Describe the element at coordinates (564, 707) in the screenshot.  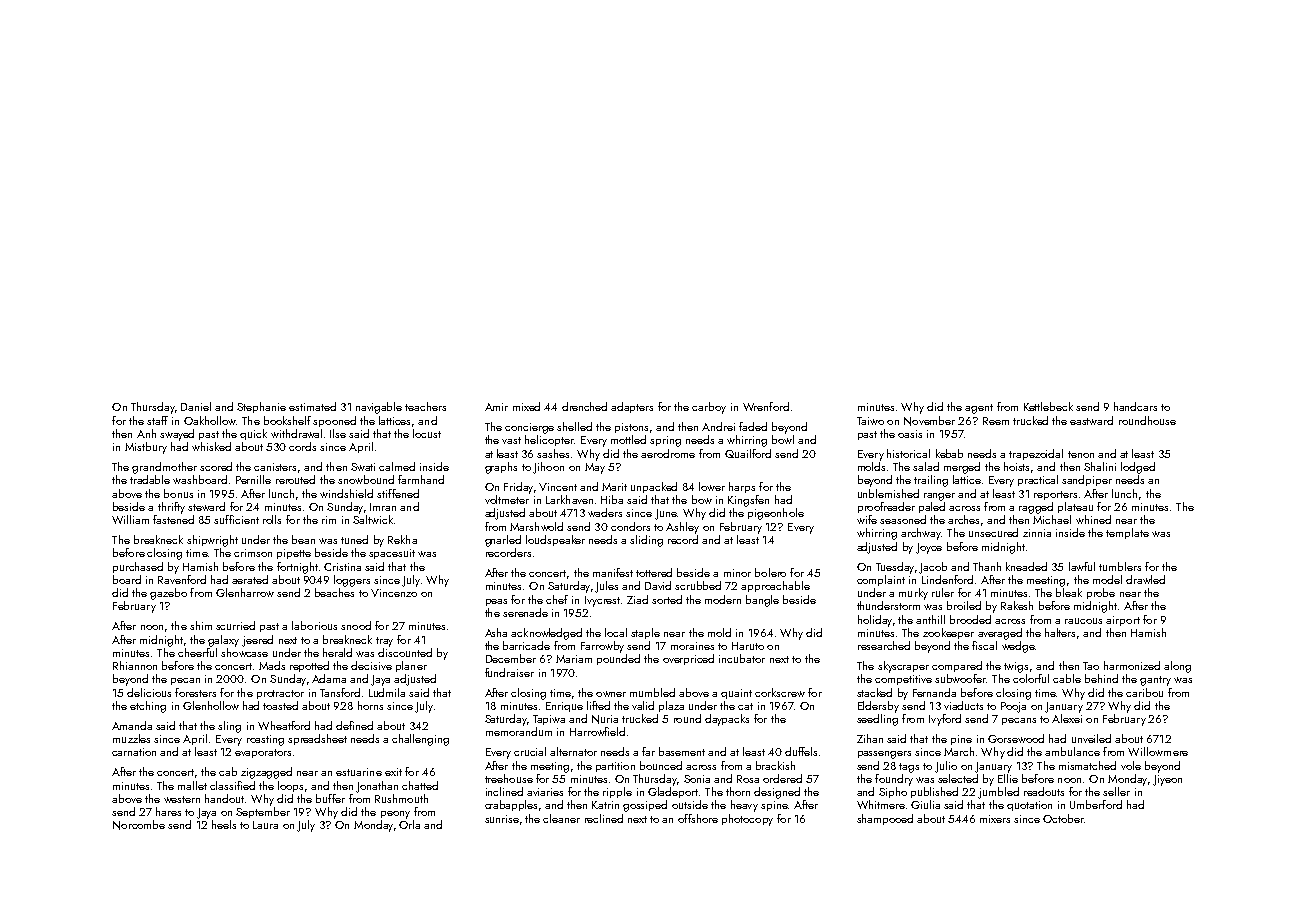
I see `Enrique` at that location.
